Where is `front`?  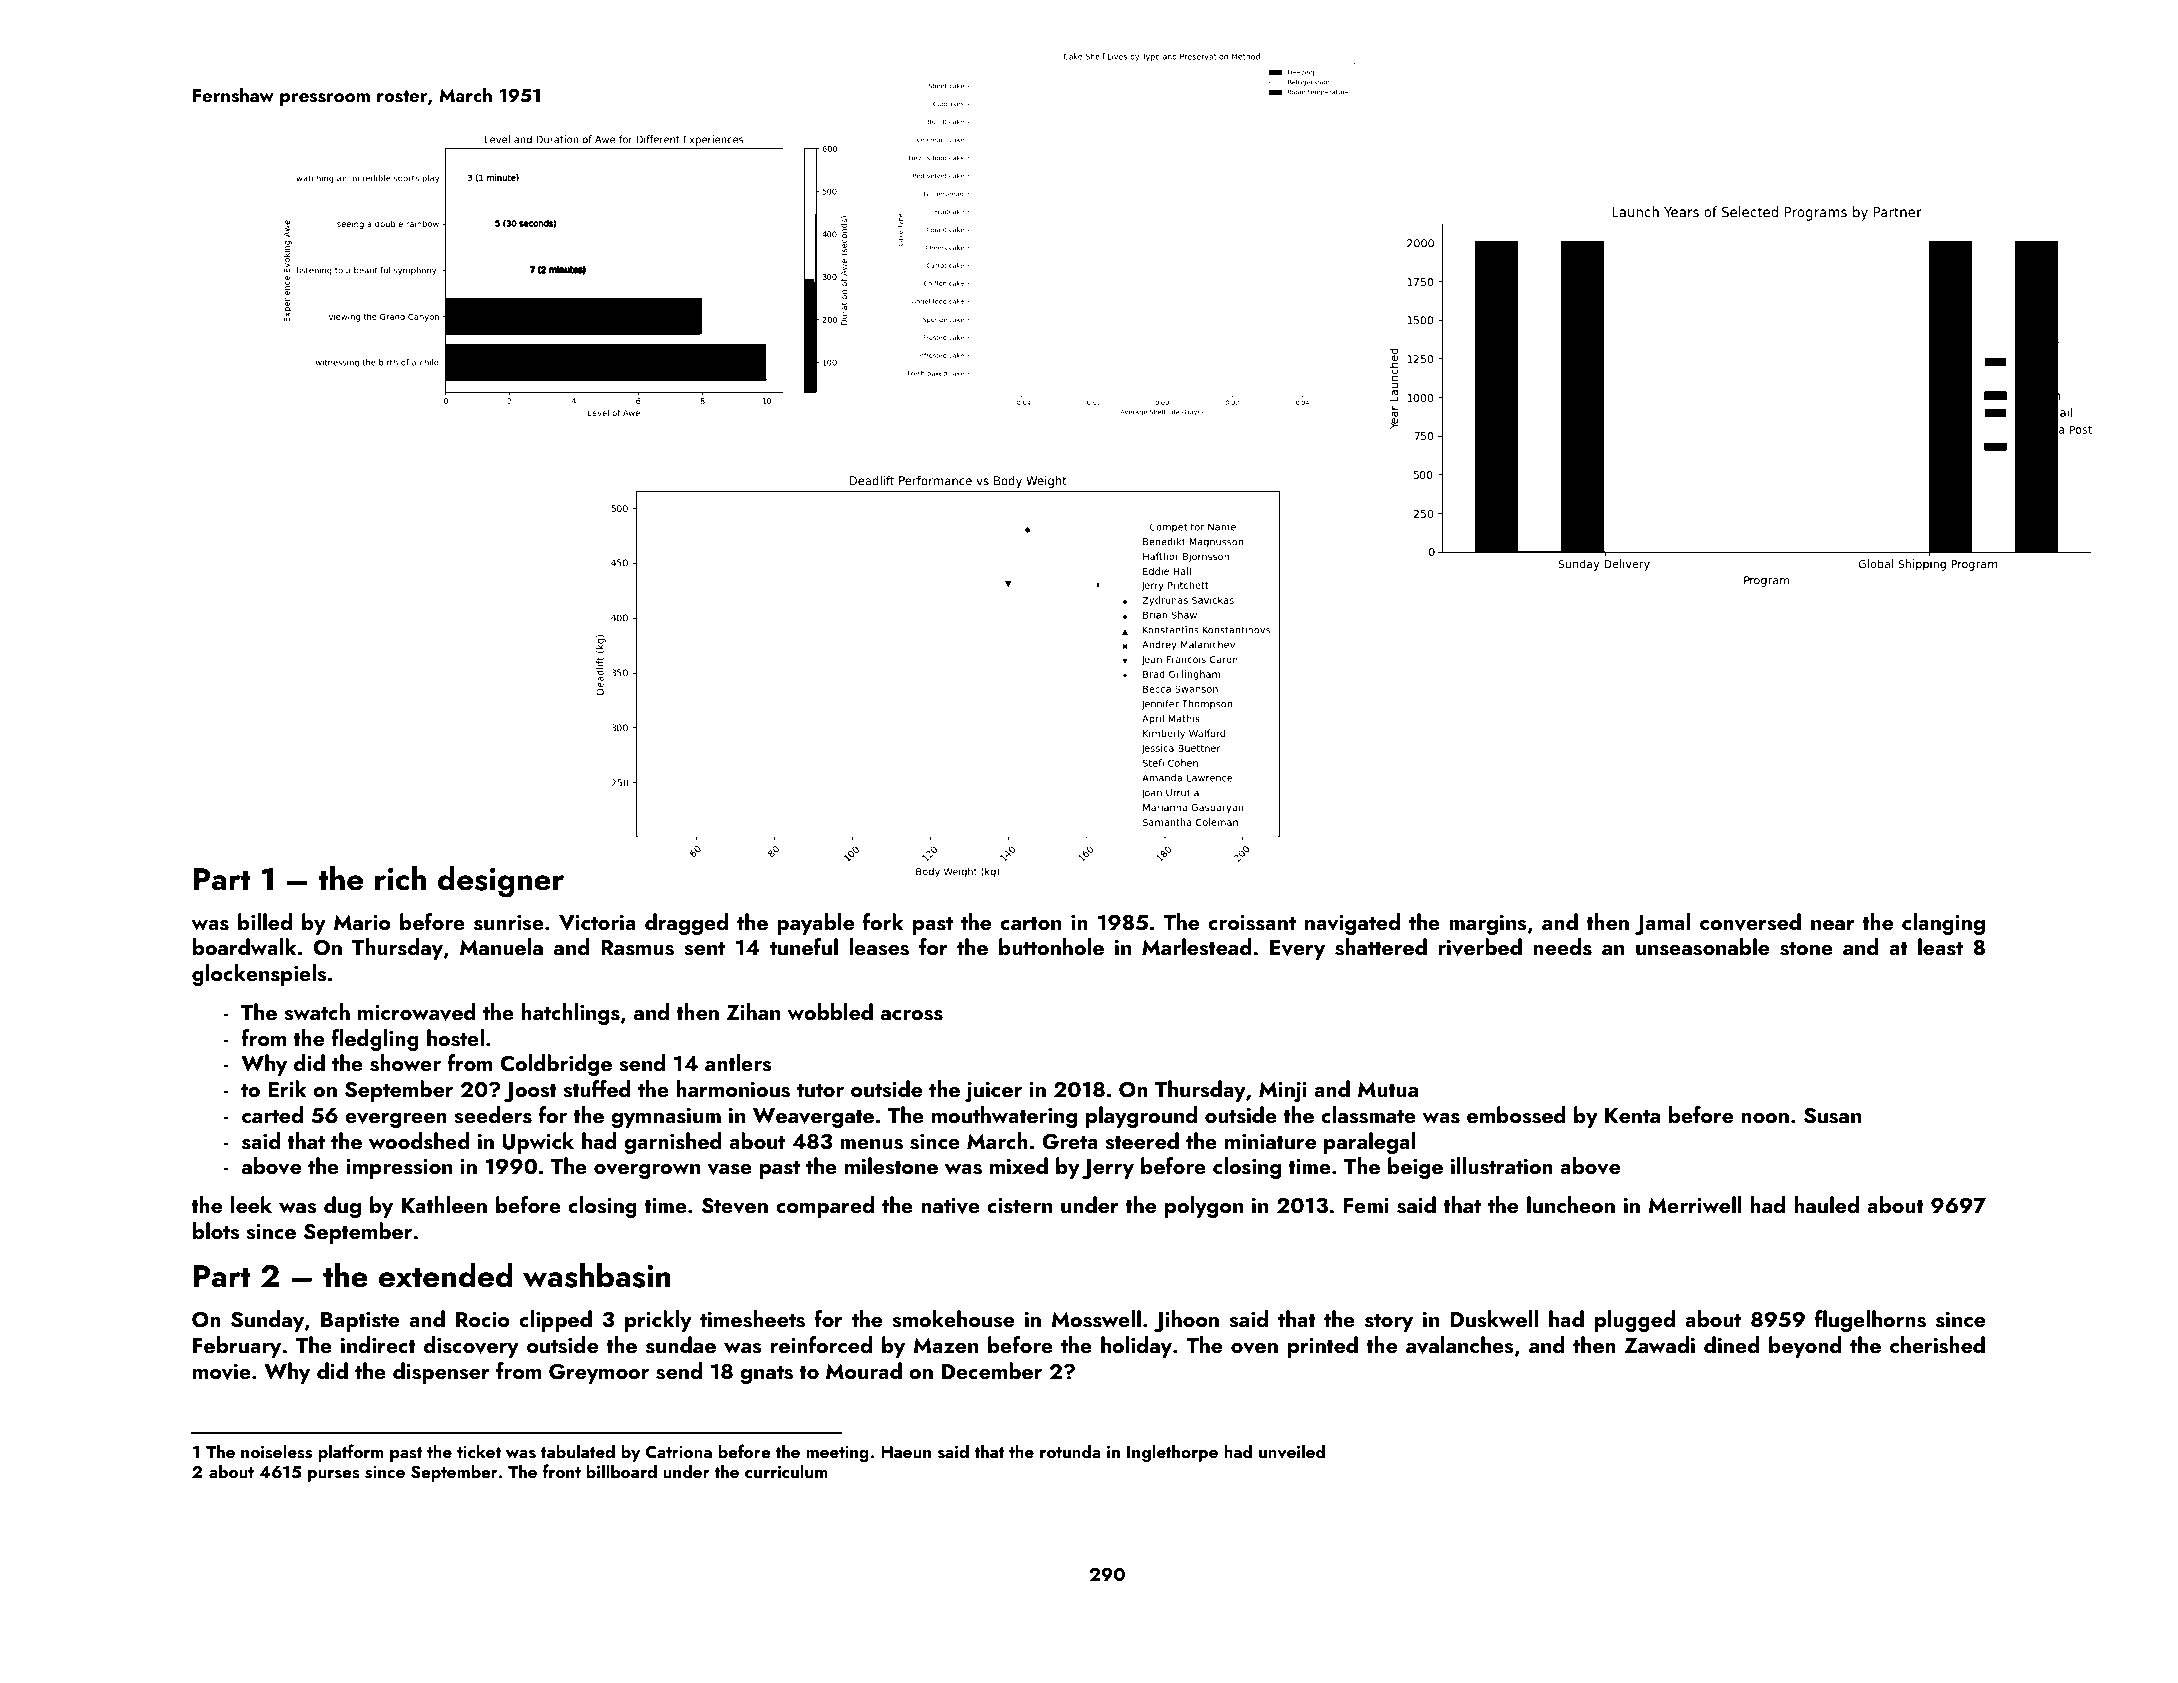
front is located at coordinates (562, 1471).
